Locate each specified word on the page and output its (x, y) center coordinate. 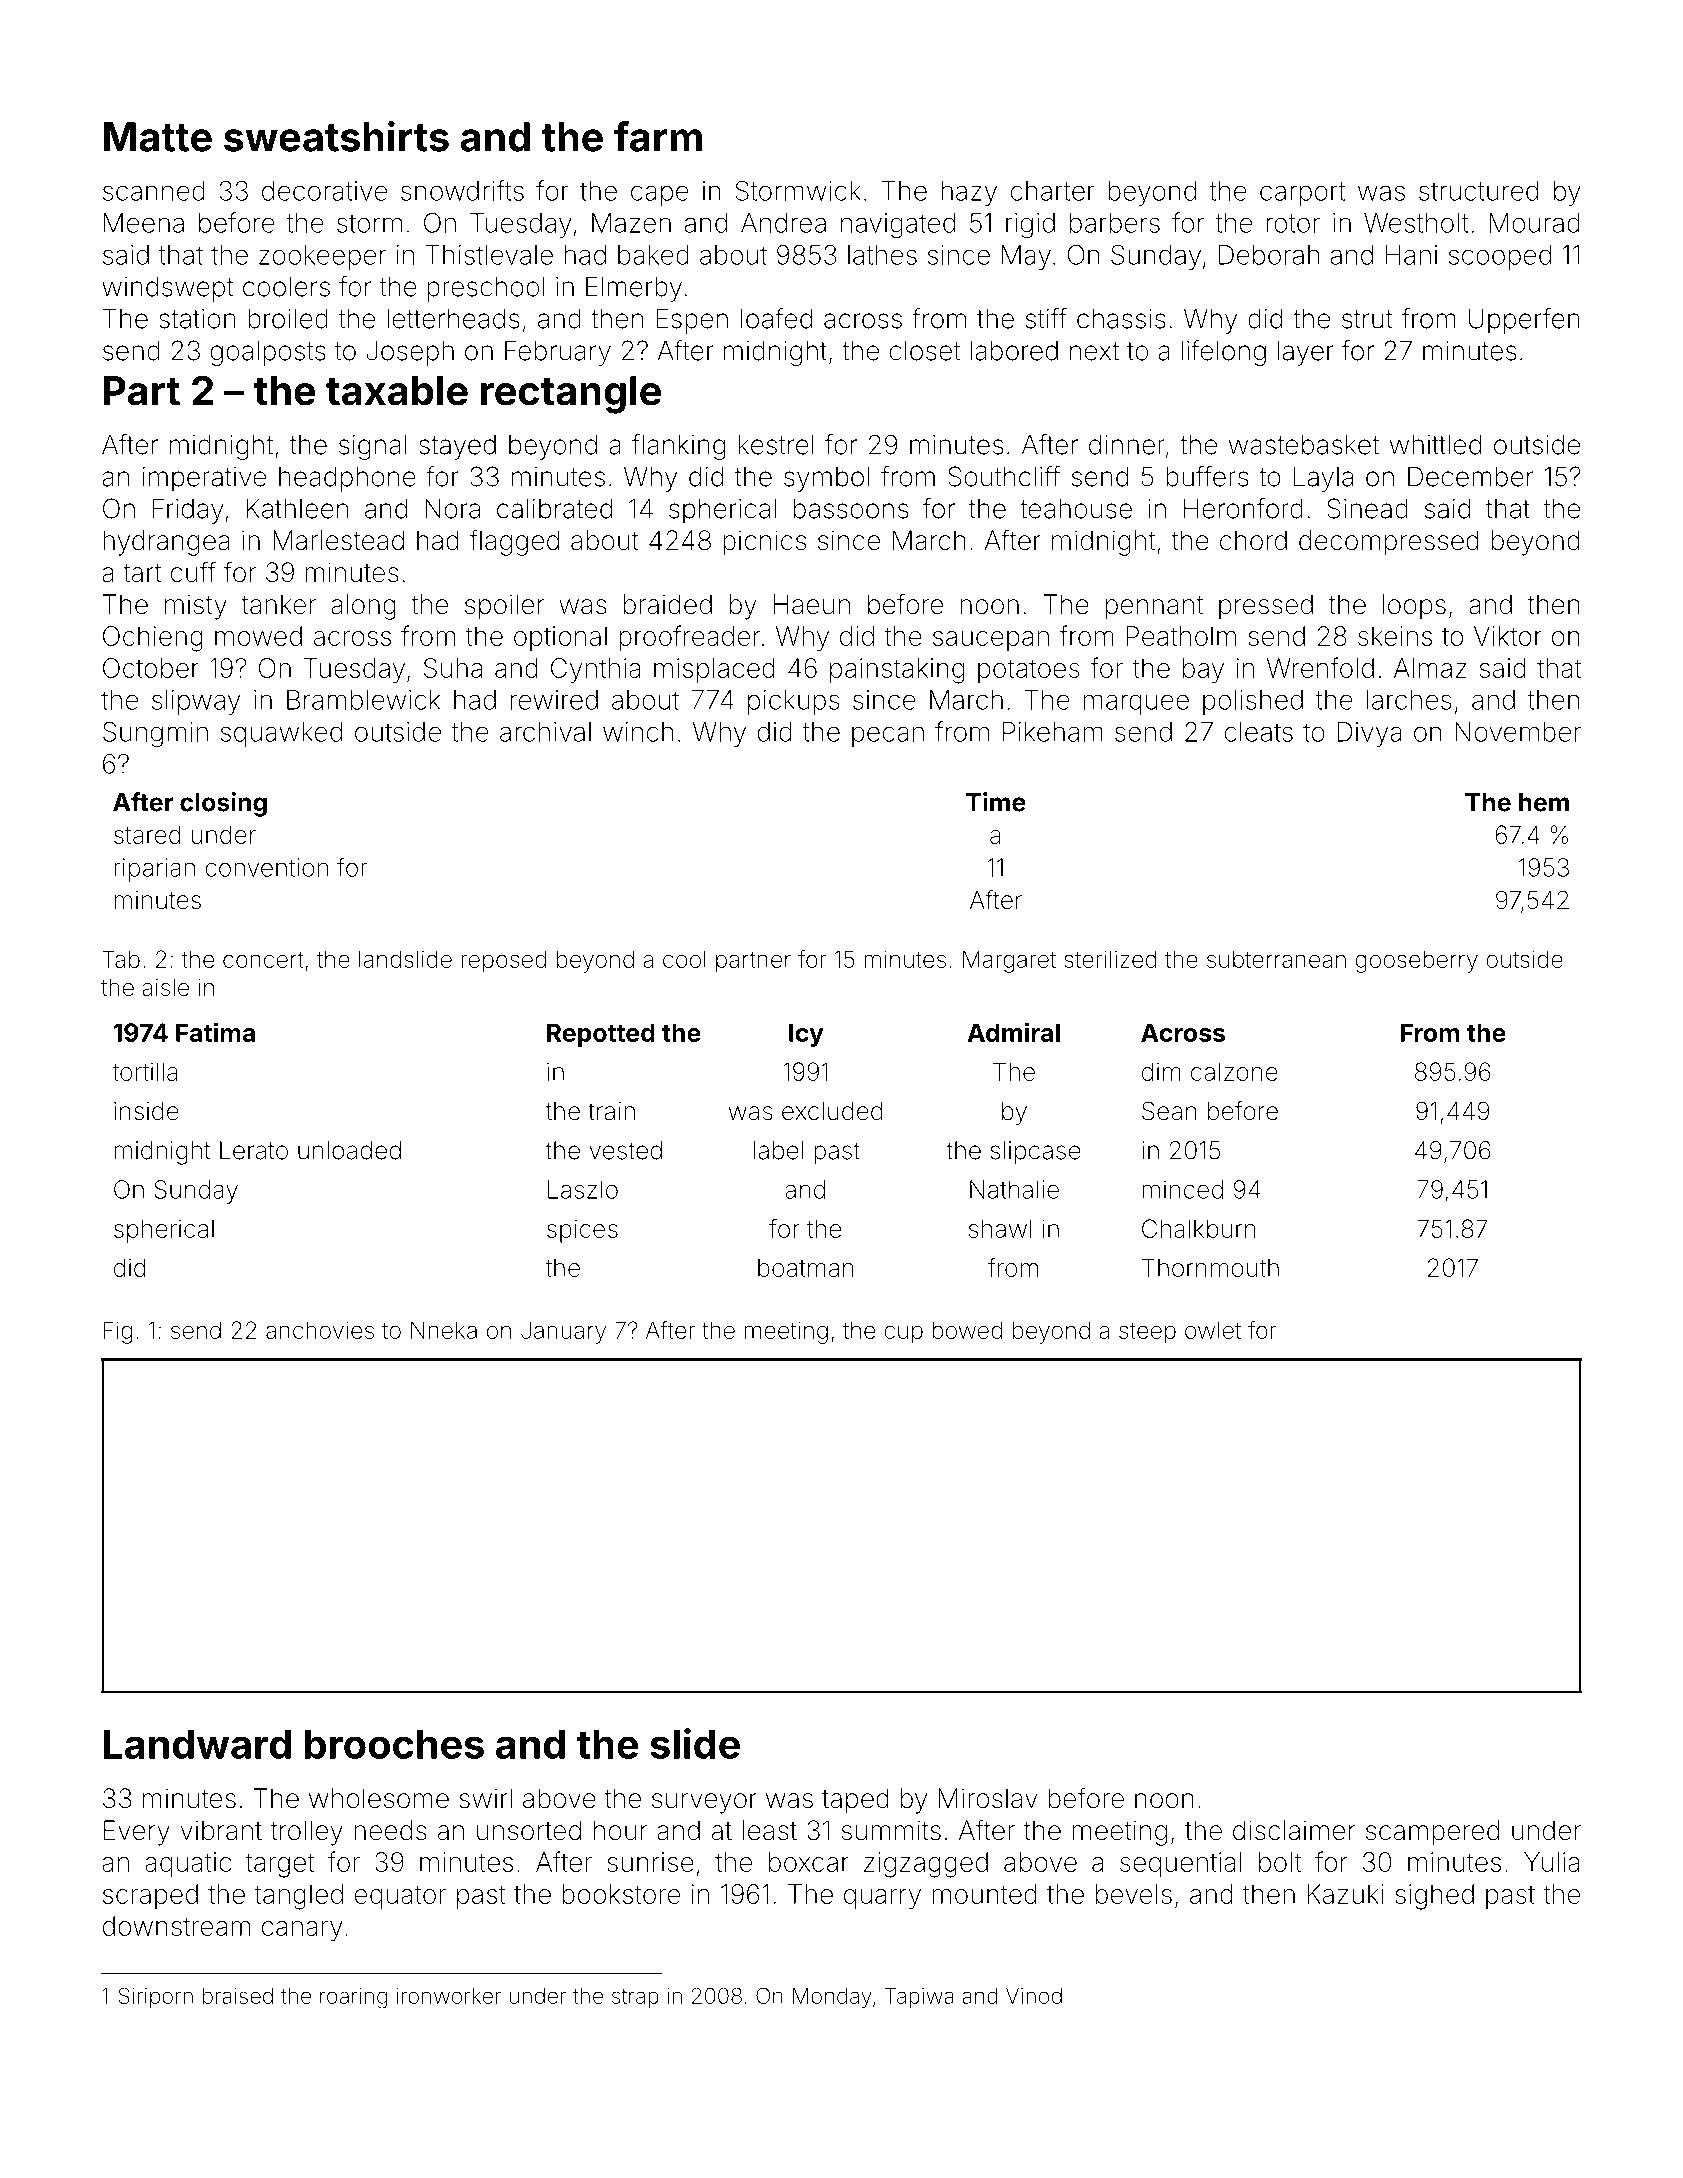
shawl (1000, 1228)
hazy (969, 193)
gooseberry (1417, 961)
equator (400, 1897)
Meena (144, 223)
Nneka (444, 1330)
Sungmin (155, 734)
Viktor (1508, 636)
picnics (764, 543)
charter (1053, 191)
